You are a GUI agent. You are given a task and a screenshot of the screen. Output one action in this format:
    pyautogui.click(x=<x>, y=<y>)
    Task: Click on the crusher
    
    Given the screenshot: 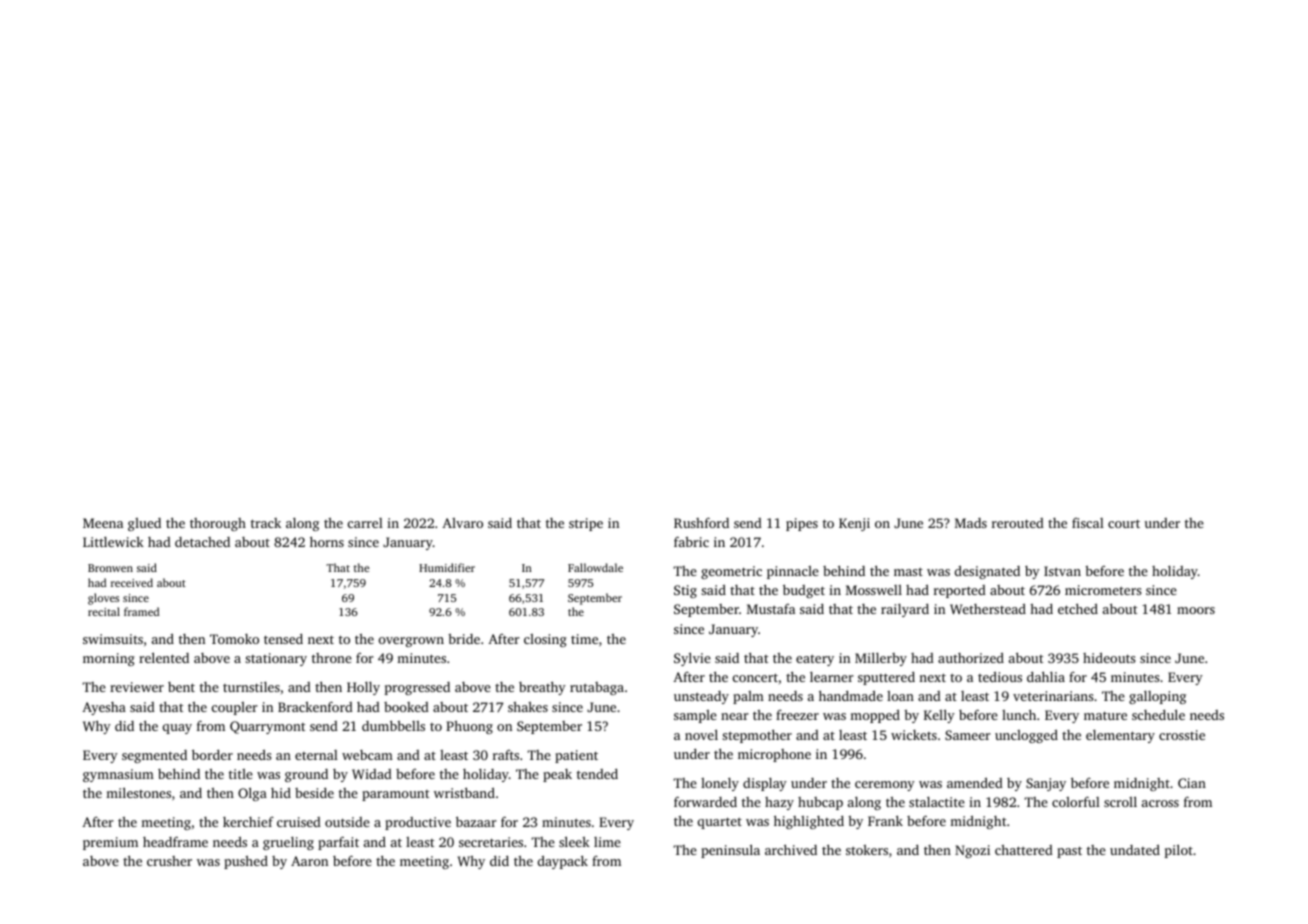 What is the action you would take?
    pyautogui.click(x=169, y=861)
